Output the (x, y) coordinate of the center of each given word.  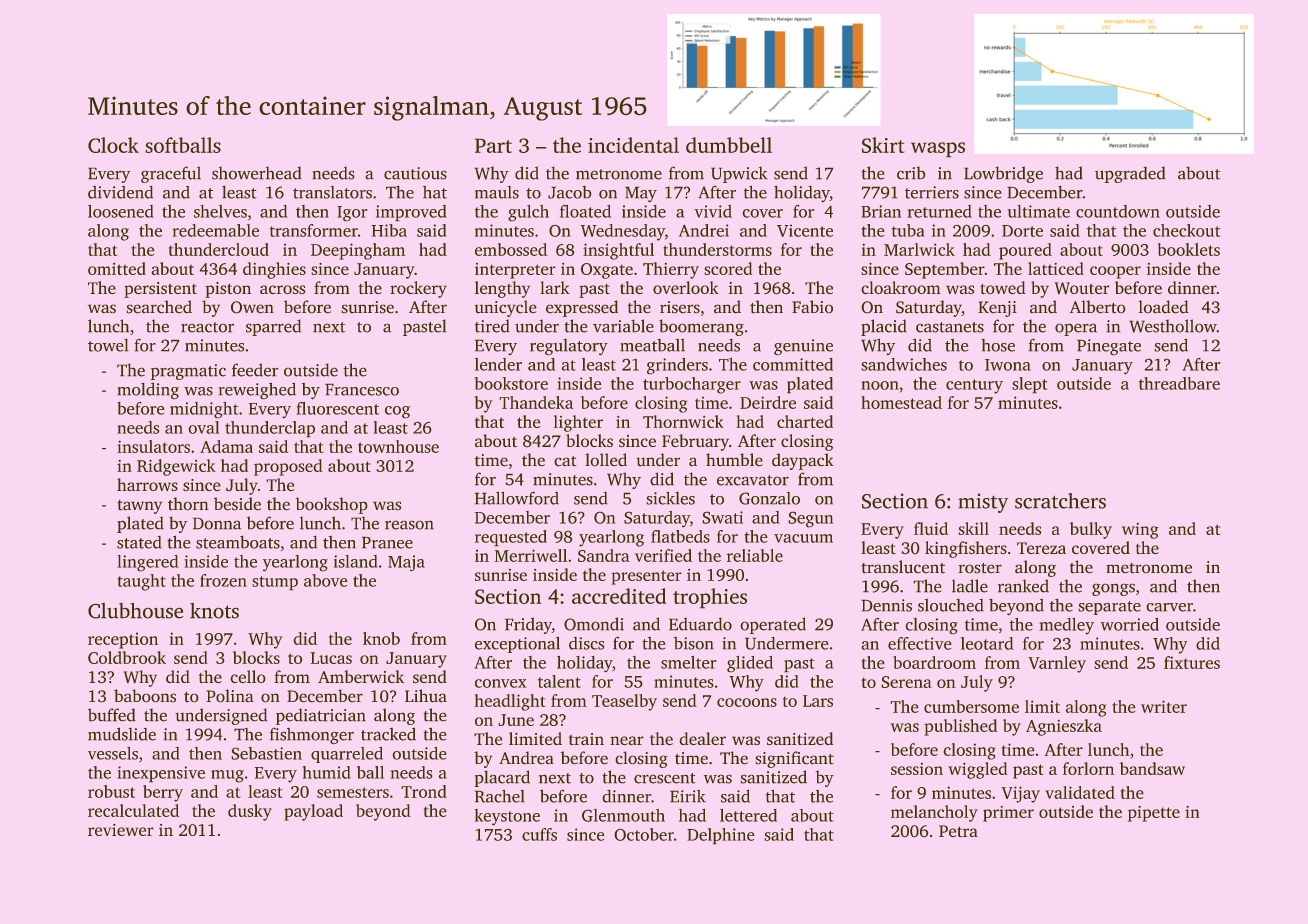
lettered (748, 815)
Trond (424, 791)
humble (734, 460)
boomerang (701, 327)
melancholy (934, 813)
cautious (415, 173)
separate (1109, 608)
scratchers (1060, 501)
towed (1003, 288)
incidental (633, 145)
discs (586, 643)
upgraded (1130, 174)
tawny (140, 507)
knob (381, 638)
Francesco (362, 389)
